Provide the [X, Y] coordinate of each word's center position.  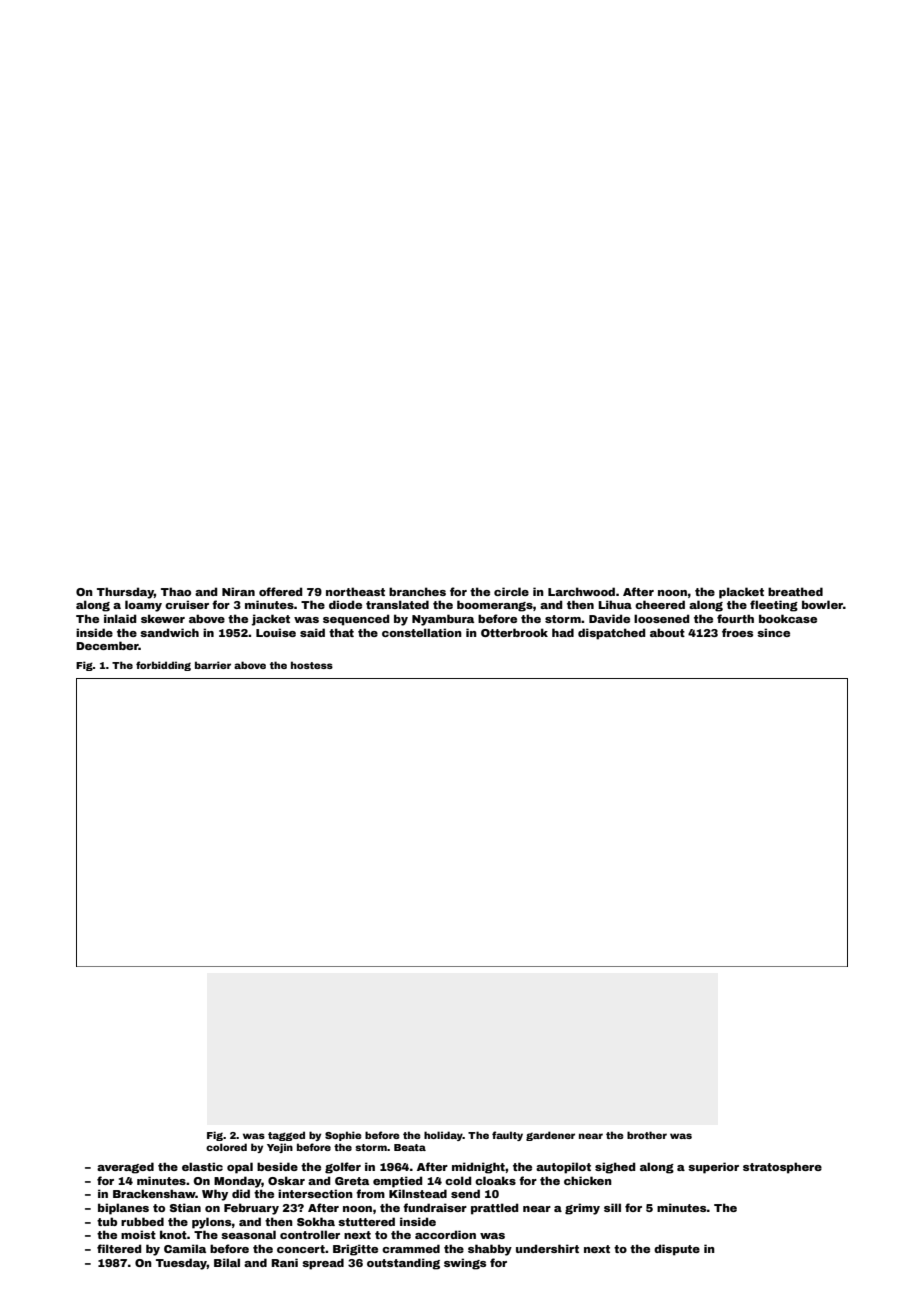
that [341, 632]
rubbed [142, 1221]
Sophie [343, 1136]
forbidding [163, 666]
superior [713, 1168]
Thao [176, 591]
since [773, 632]
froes [737, 632]
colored [226, 1147]
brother [647, 1135]
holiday [443, 1136]
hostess [312, 665]
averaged [125, 1168]
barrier [213, 665]
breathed [795, 591]
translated [397, 604]
